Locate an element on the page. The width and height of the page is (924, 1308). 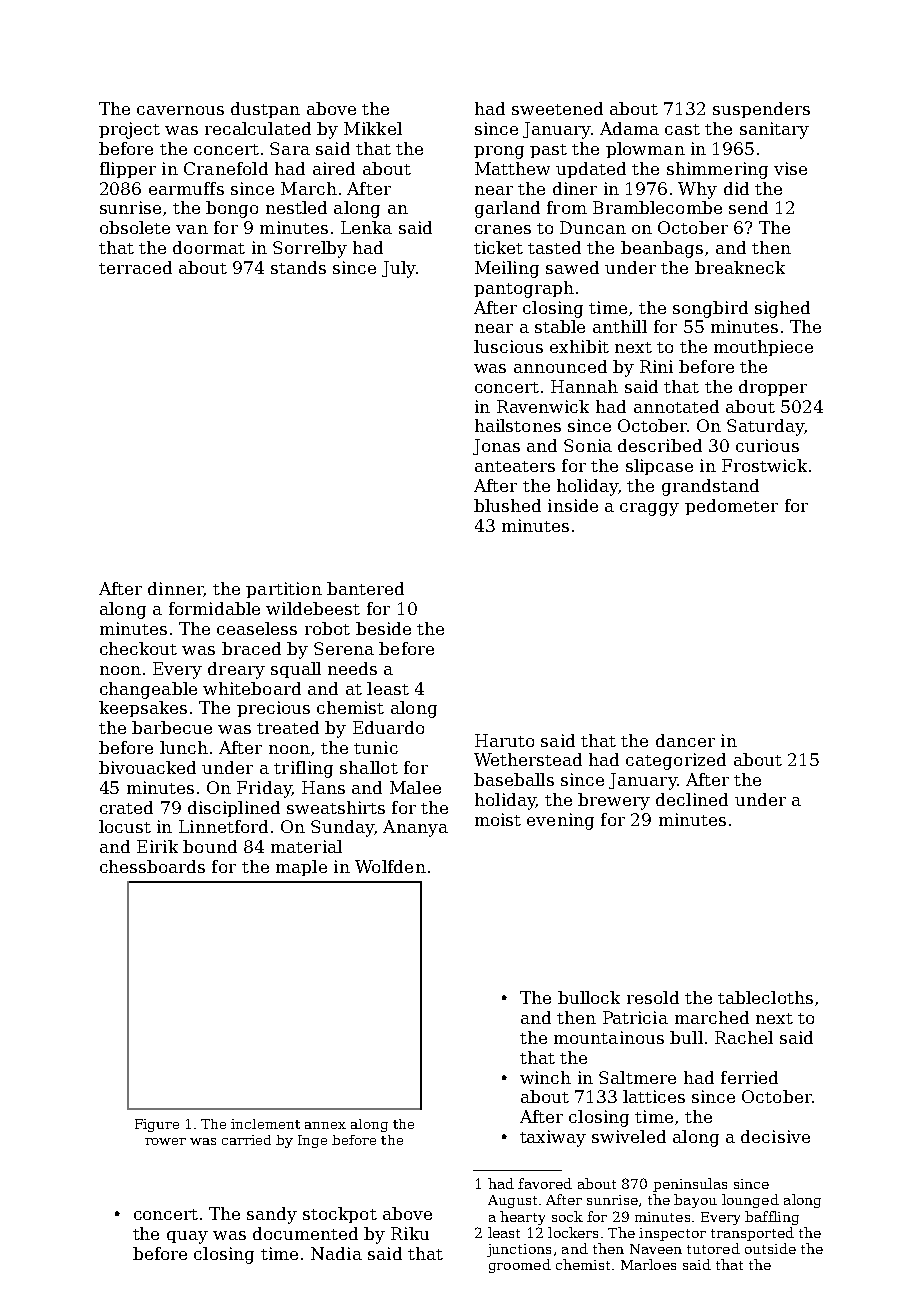
Ravenwick is located at coordinates (543, 406).
